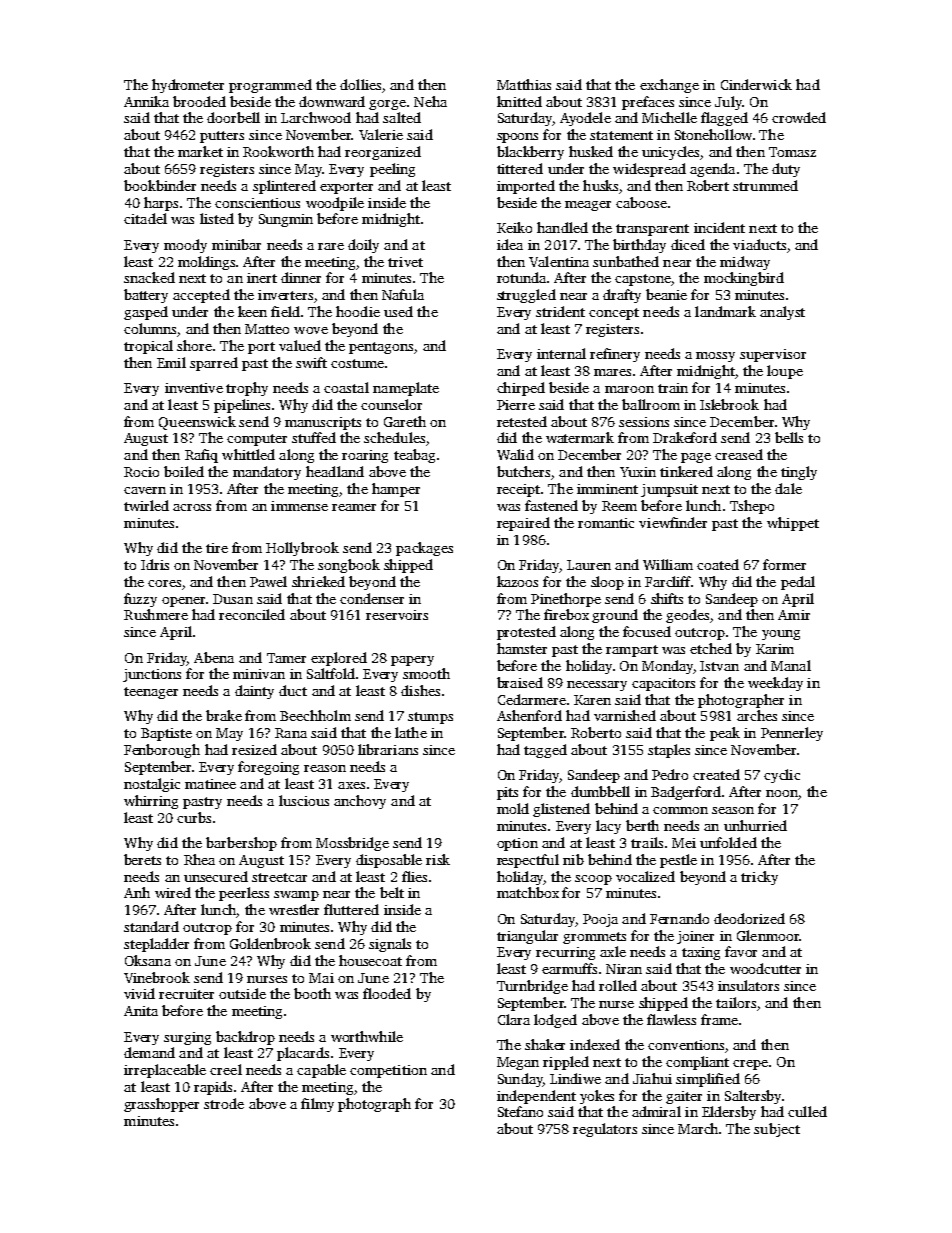  What do you see at coordinates (270, 86) in the screenshot?
I see `programmed` at bounding box center [270, 86].
